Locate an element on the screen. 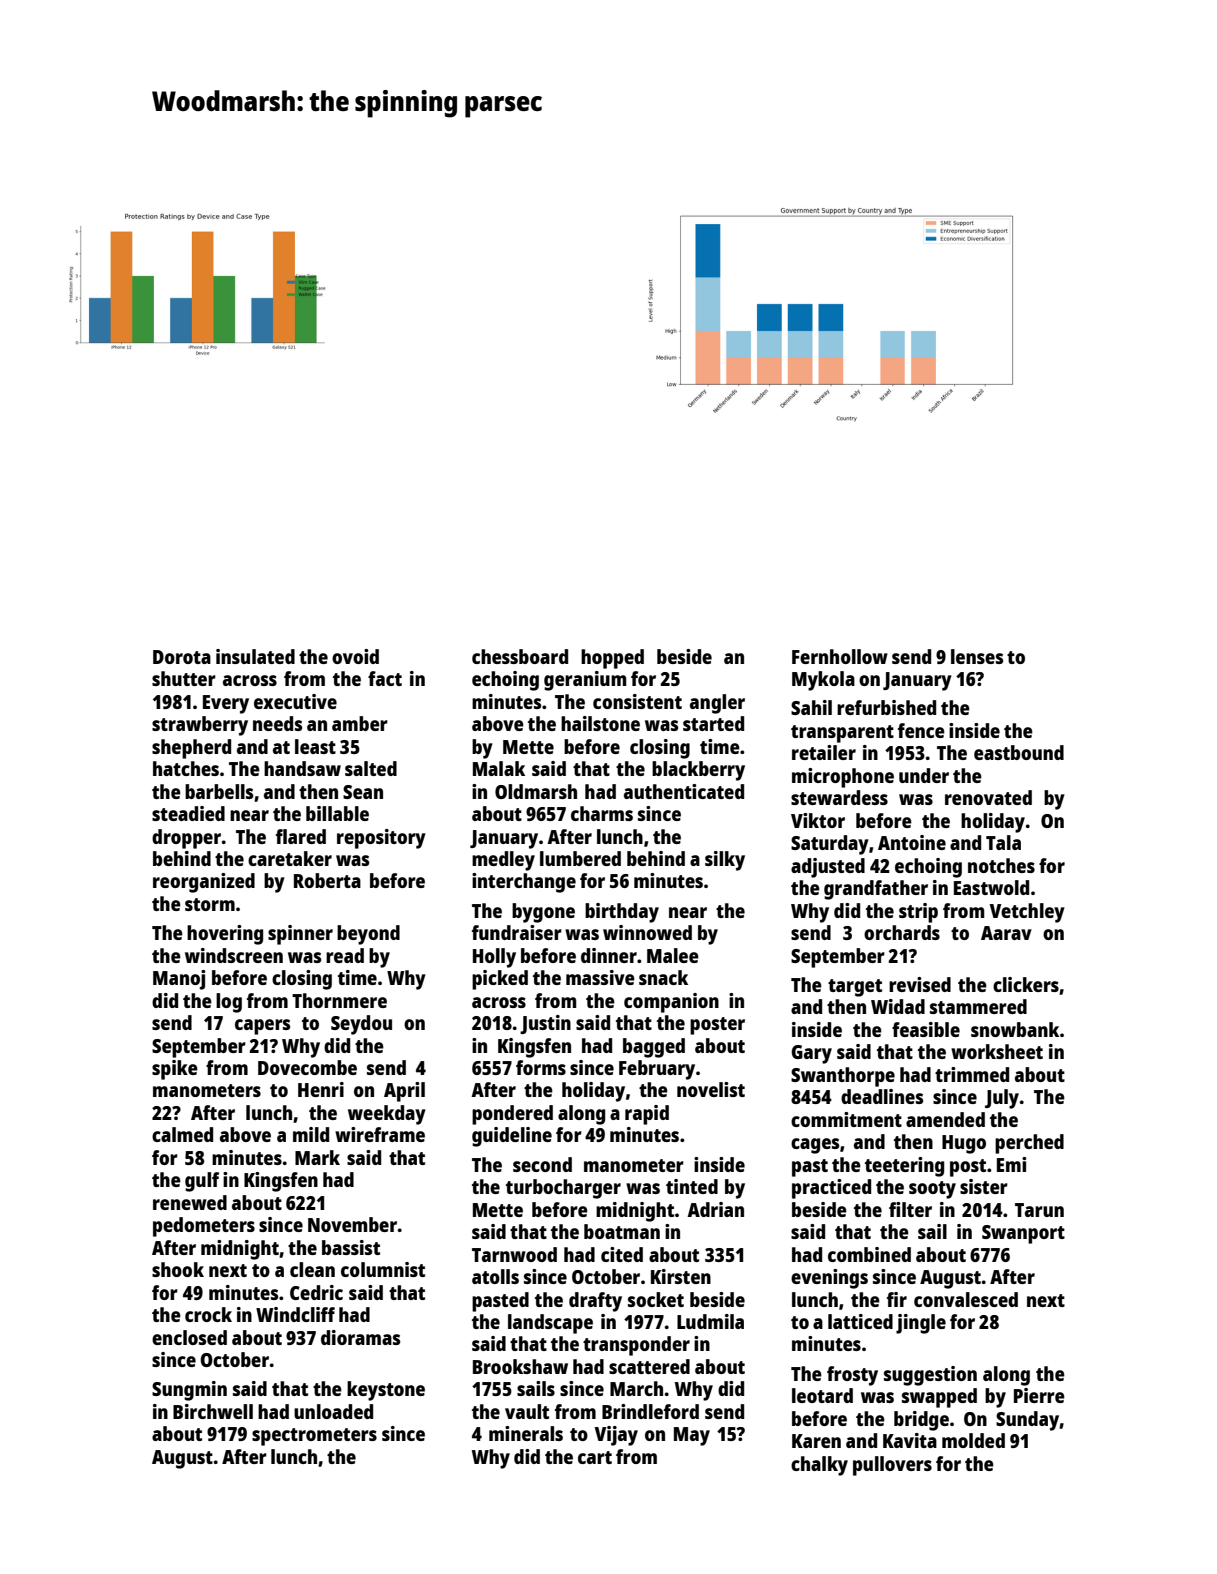 The image size is (1217, 1574). Vetchley is located at coordinates (1027, 913).
